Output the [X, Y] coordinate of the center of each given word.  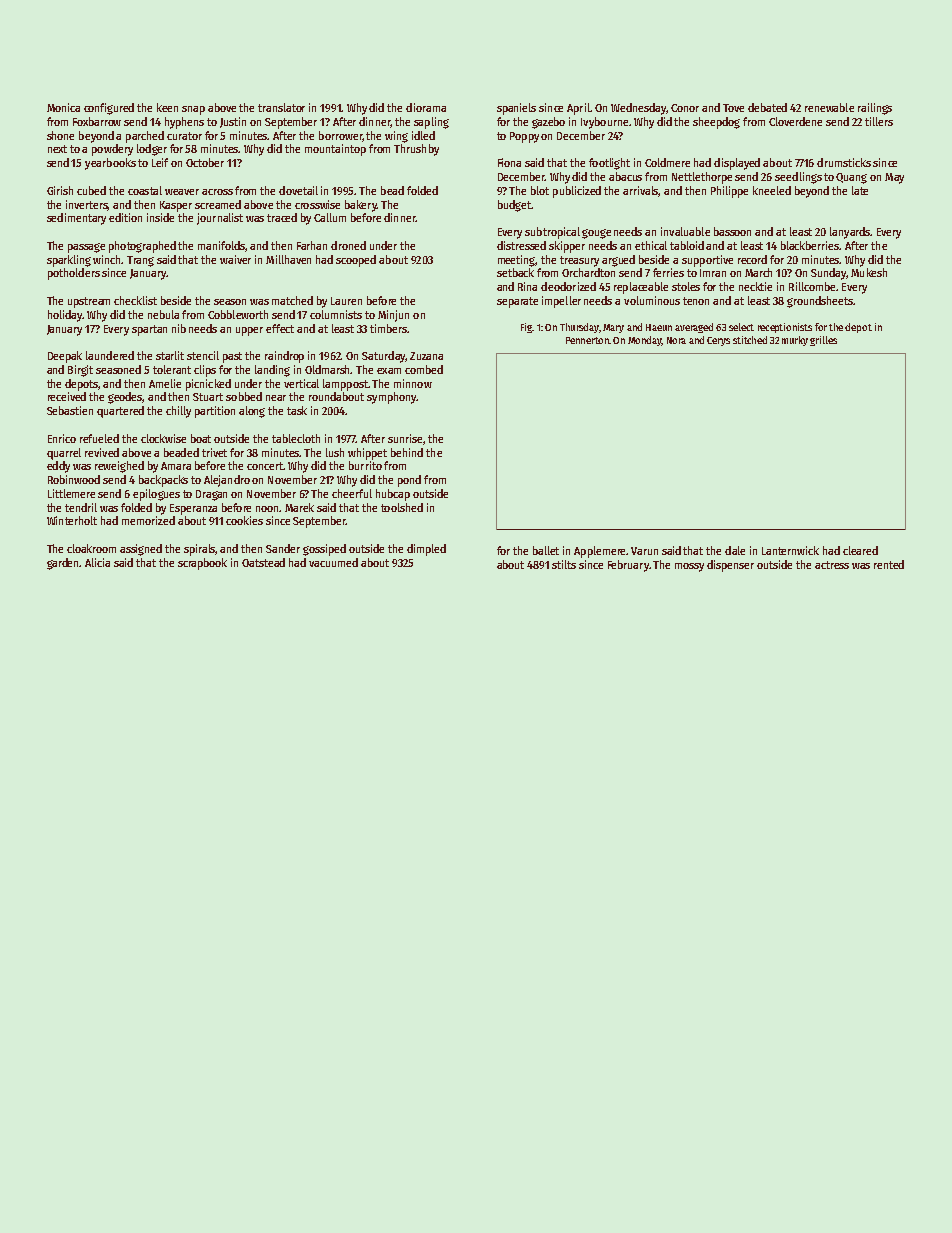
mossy [689, 567]
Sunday [828, 274]
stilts [564, 564]
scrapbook [202, 564]
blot [540, 190]
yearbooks [110, 164]
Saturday [384, 357]
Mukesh [869, 272]
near [276, 398]
